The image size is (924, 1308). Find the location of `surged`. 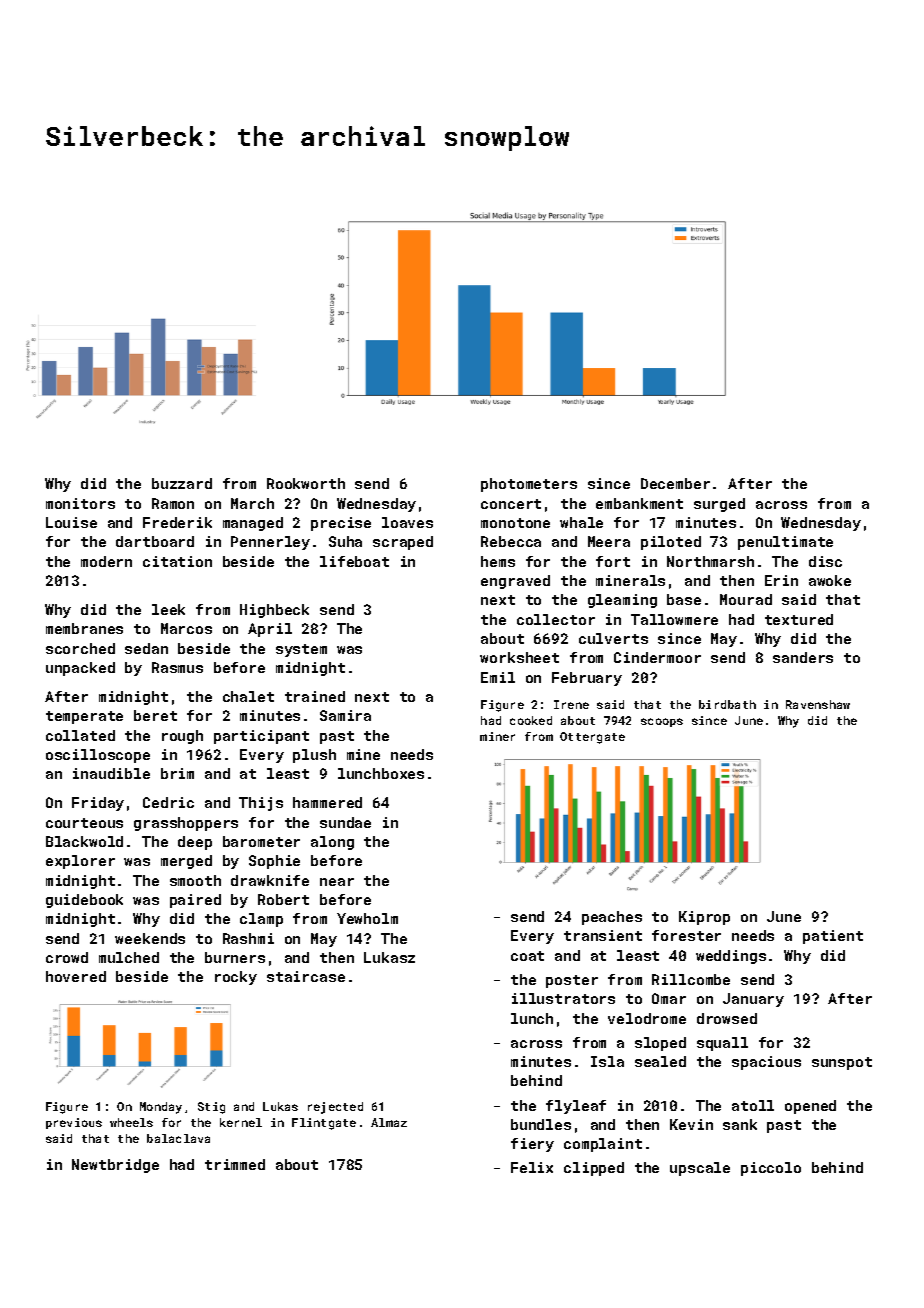

surged is located at coordinates (719, 505).
